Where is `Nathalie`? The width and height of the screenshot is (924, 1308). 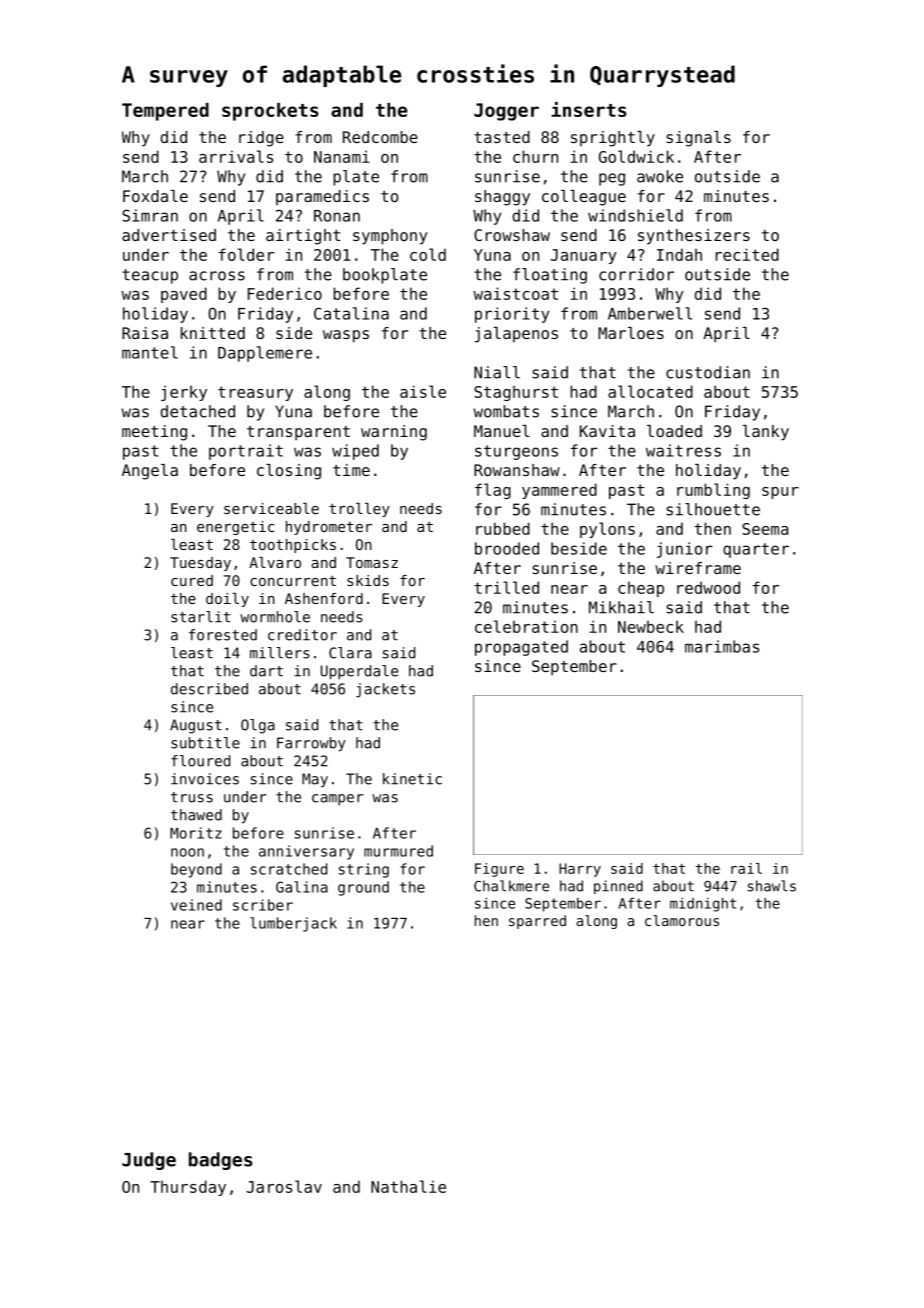
Nathalie is located at coordinates (408, 1186).
